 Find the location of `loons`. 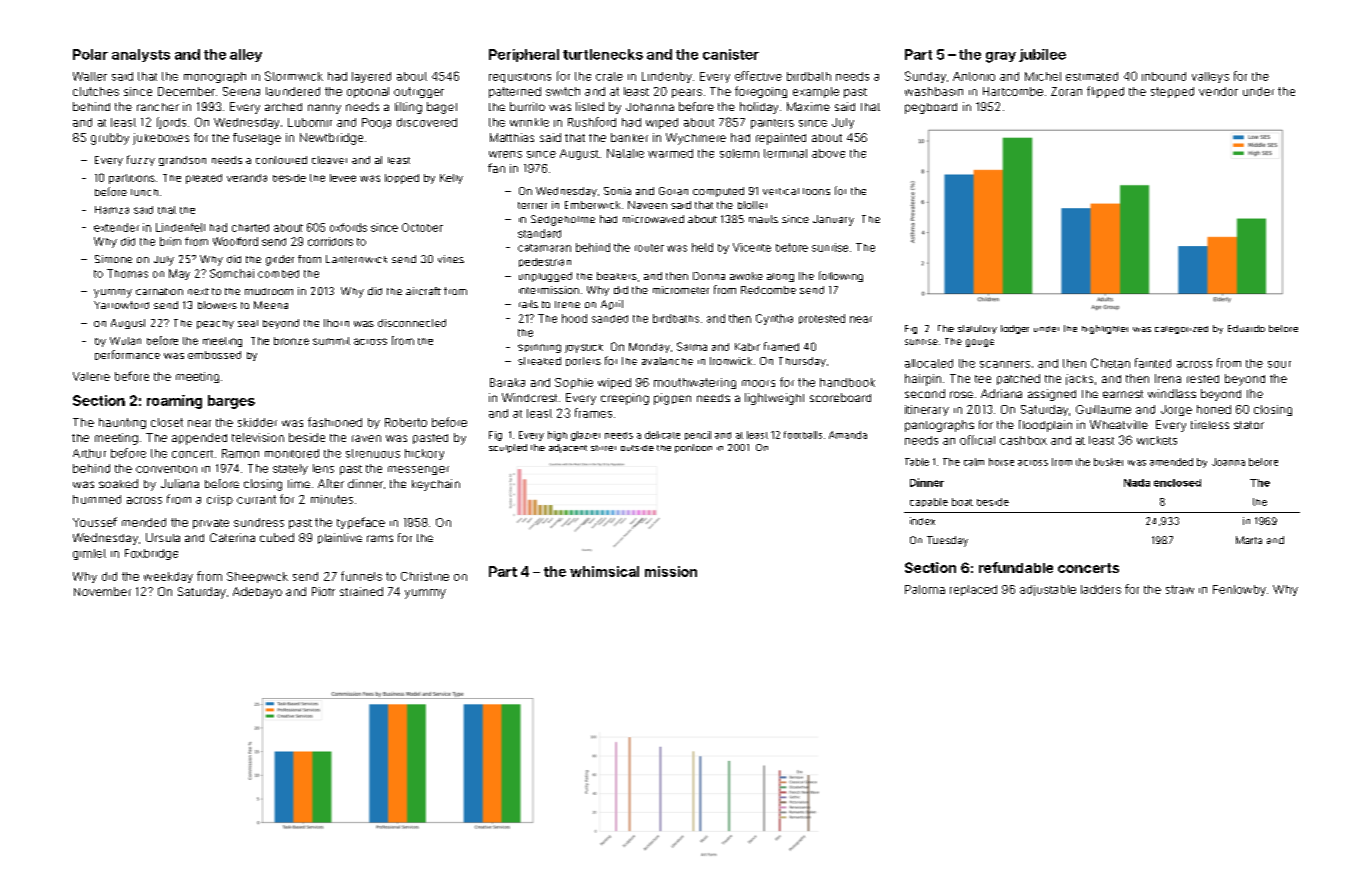

loons is located at coordinates (816, 191).
